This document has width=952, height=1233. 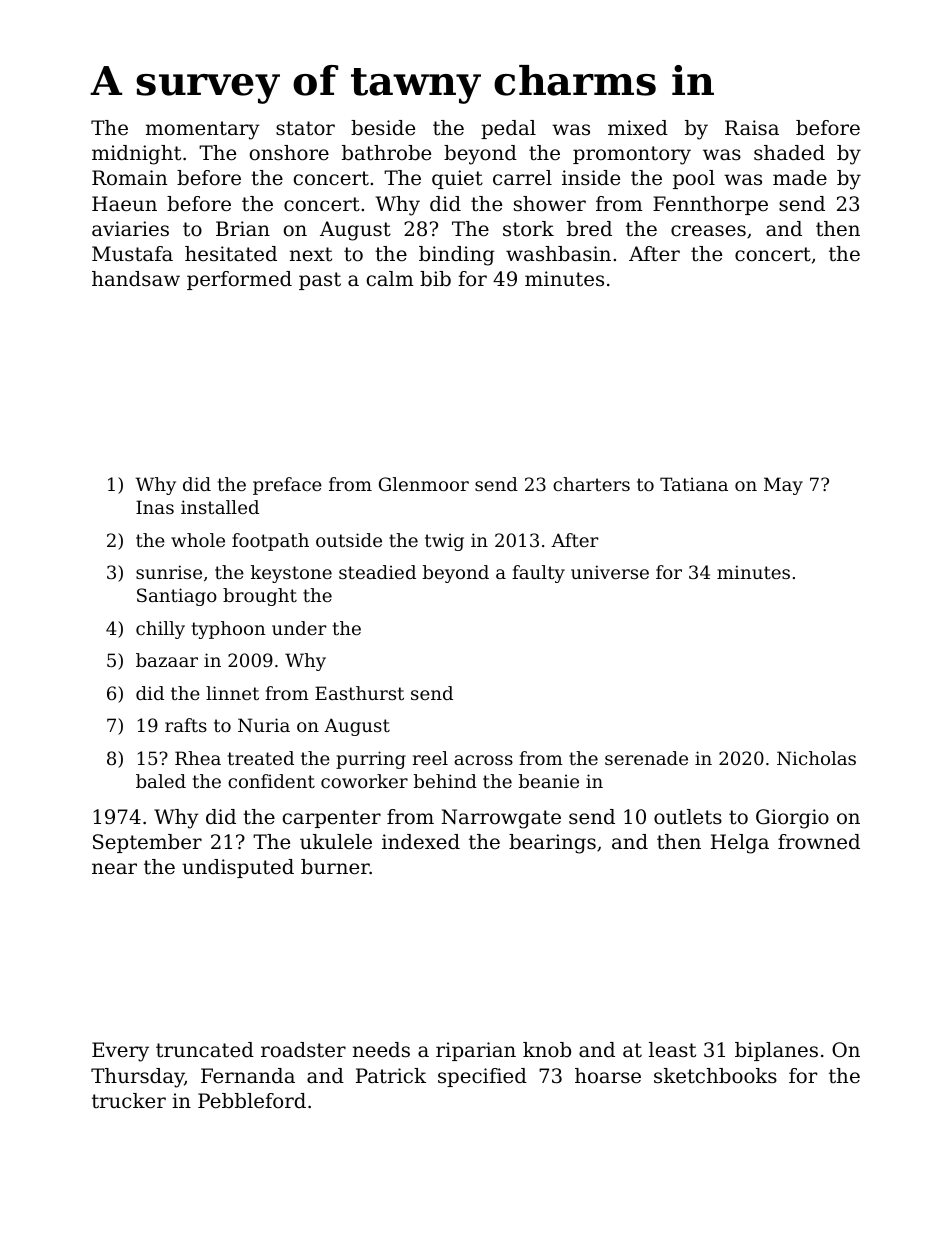 What do you see at coordinates (789, 153) in the document?
I see `shaded` at bounding box center [789, 153].
